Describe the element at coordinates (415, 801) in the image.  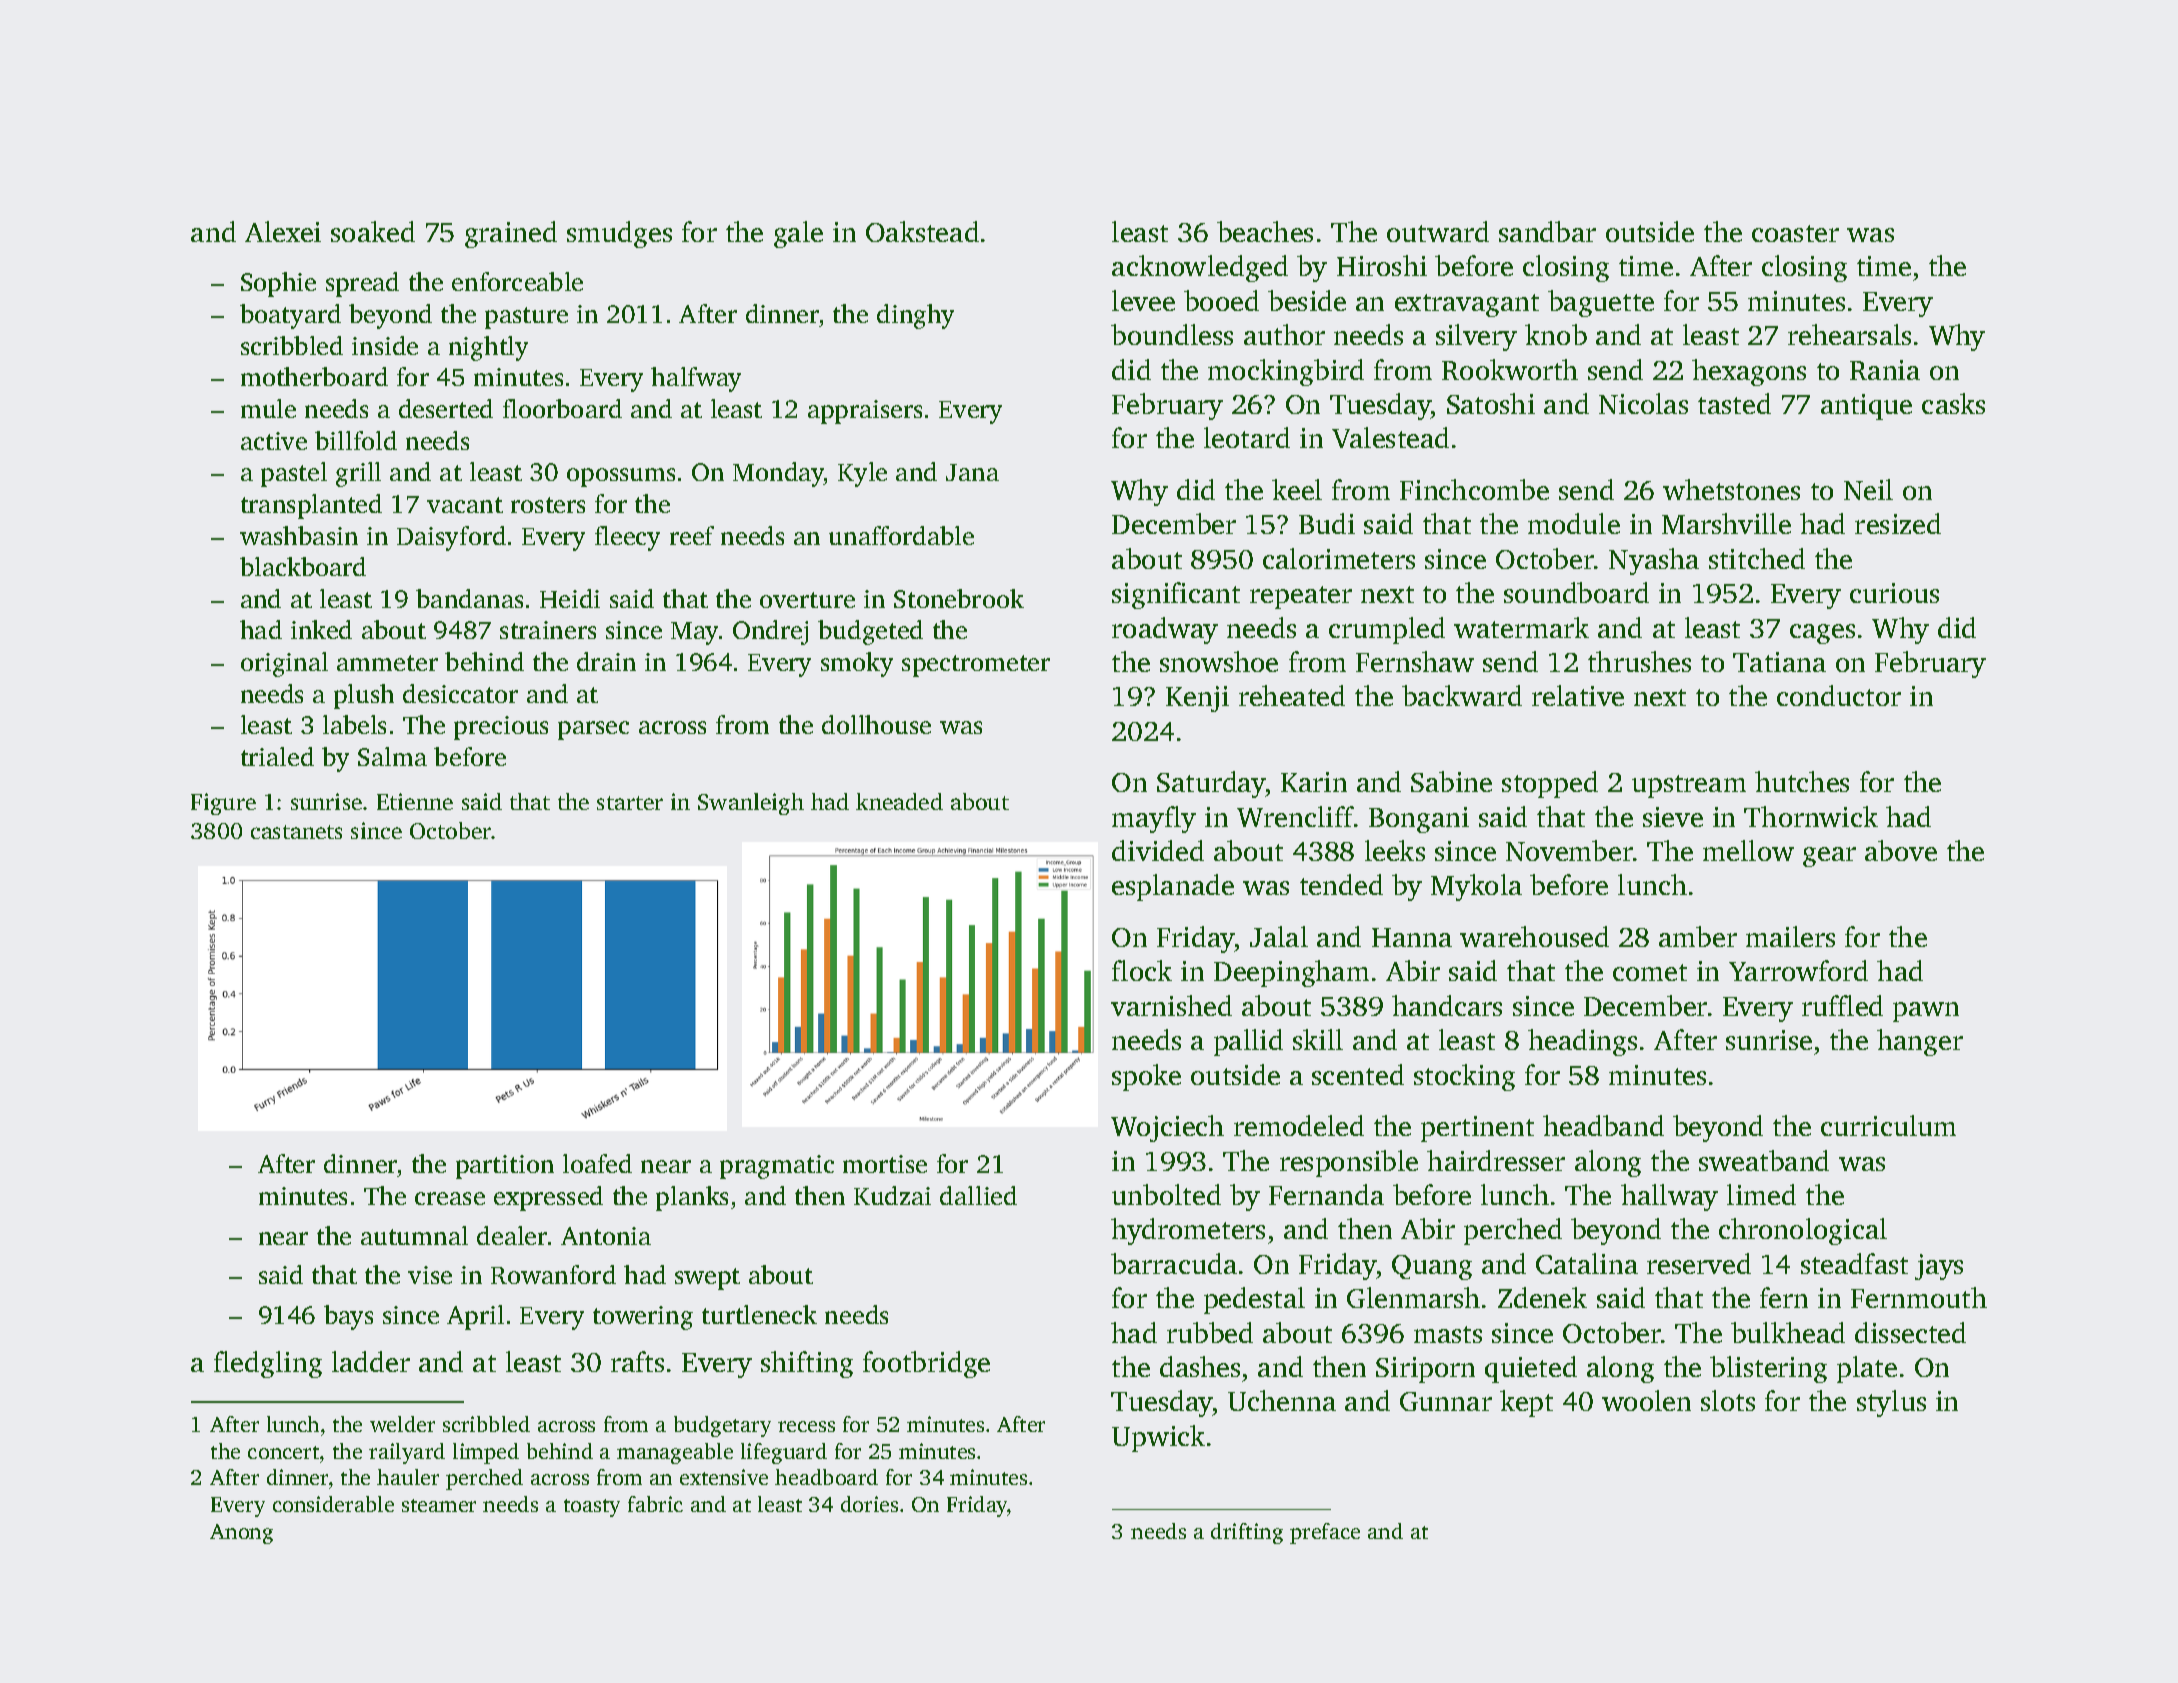
I see `Etienne` at that location.
